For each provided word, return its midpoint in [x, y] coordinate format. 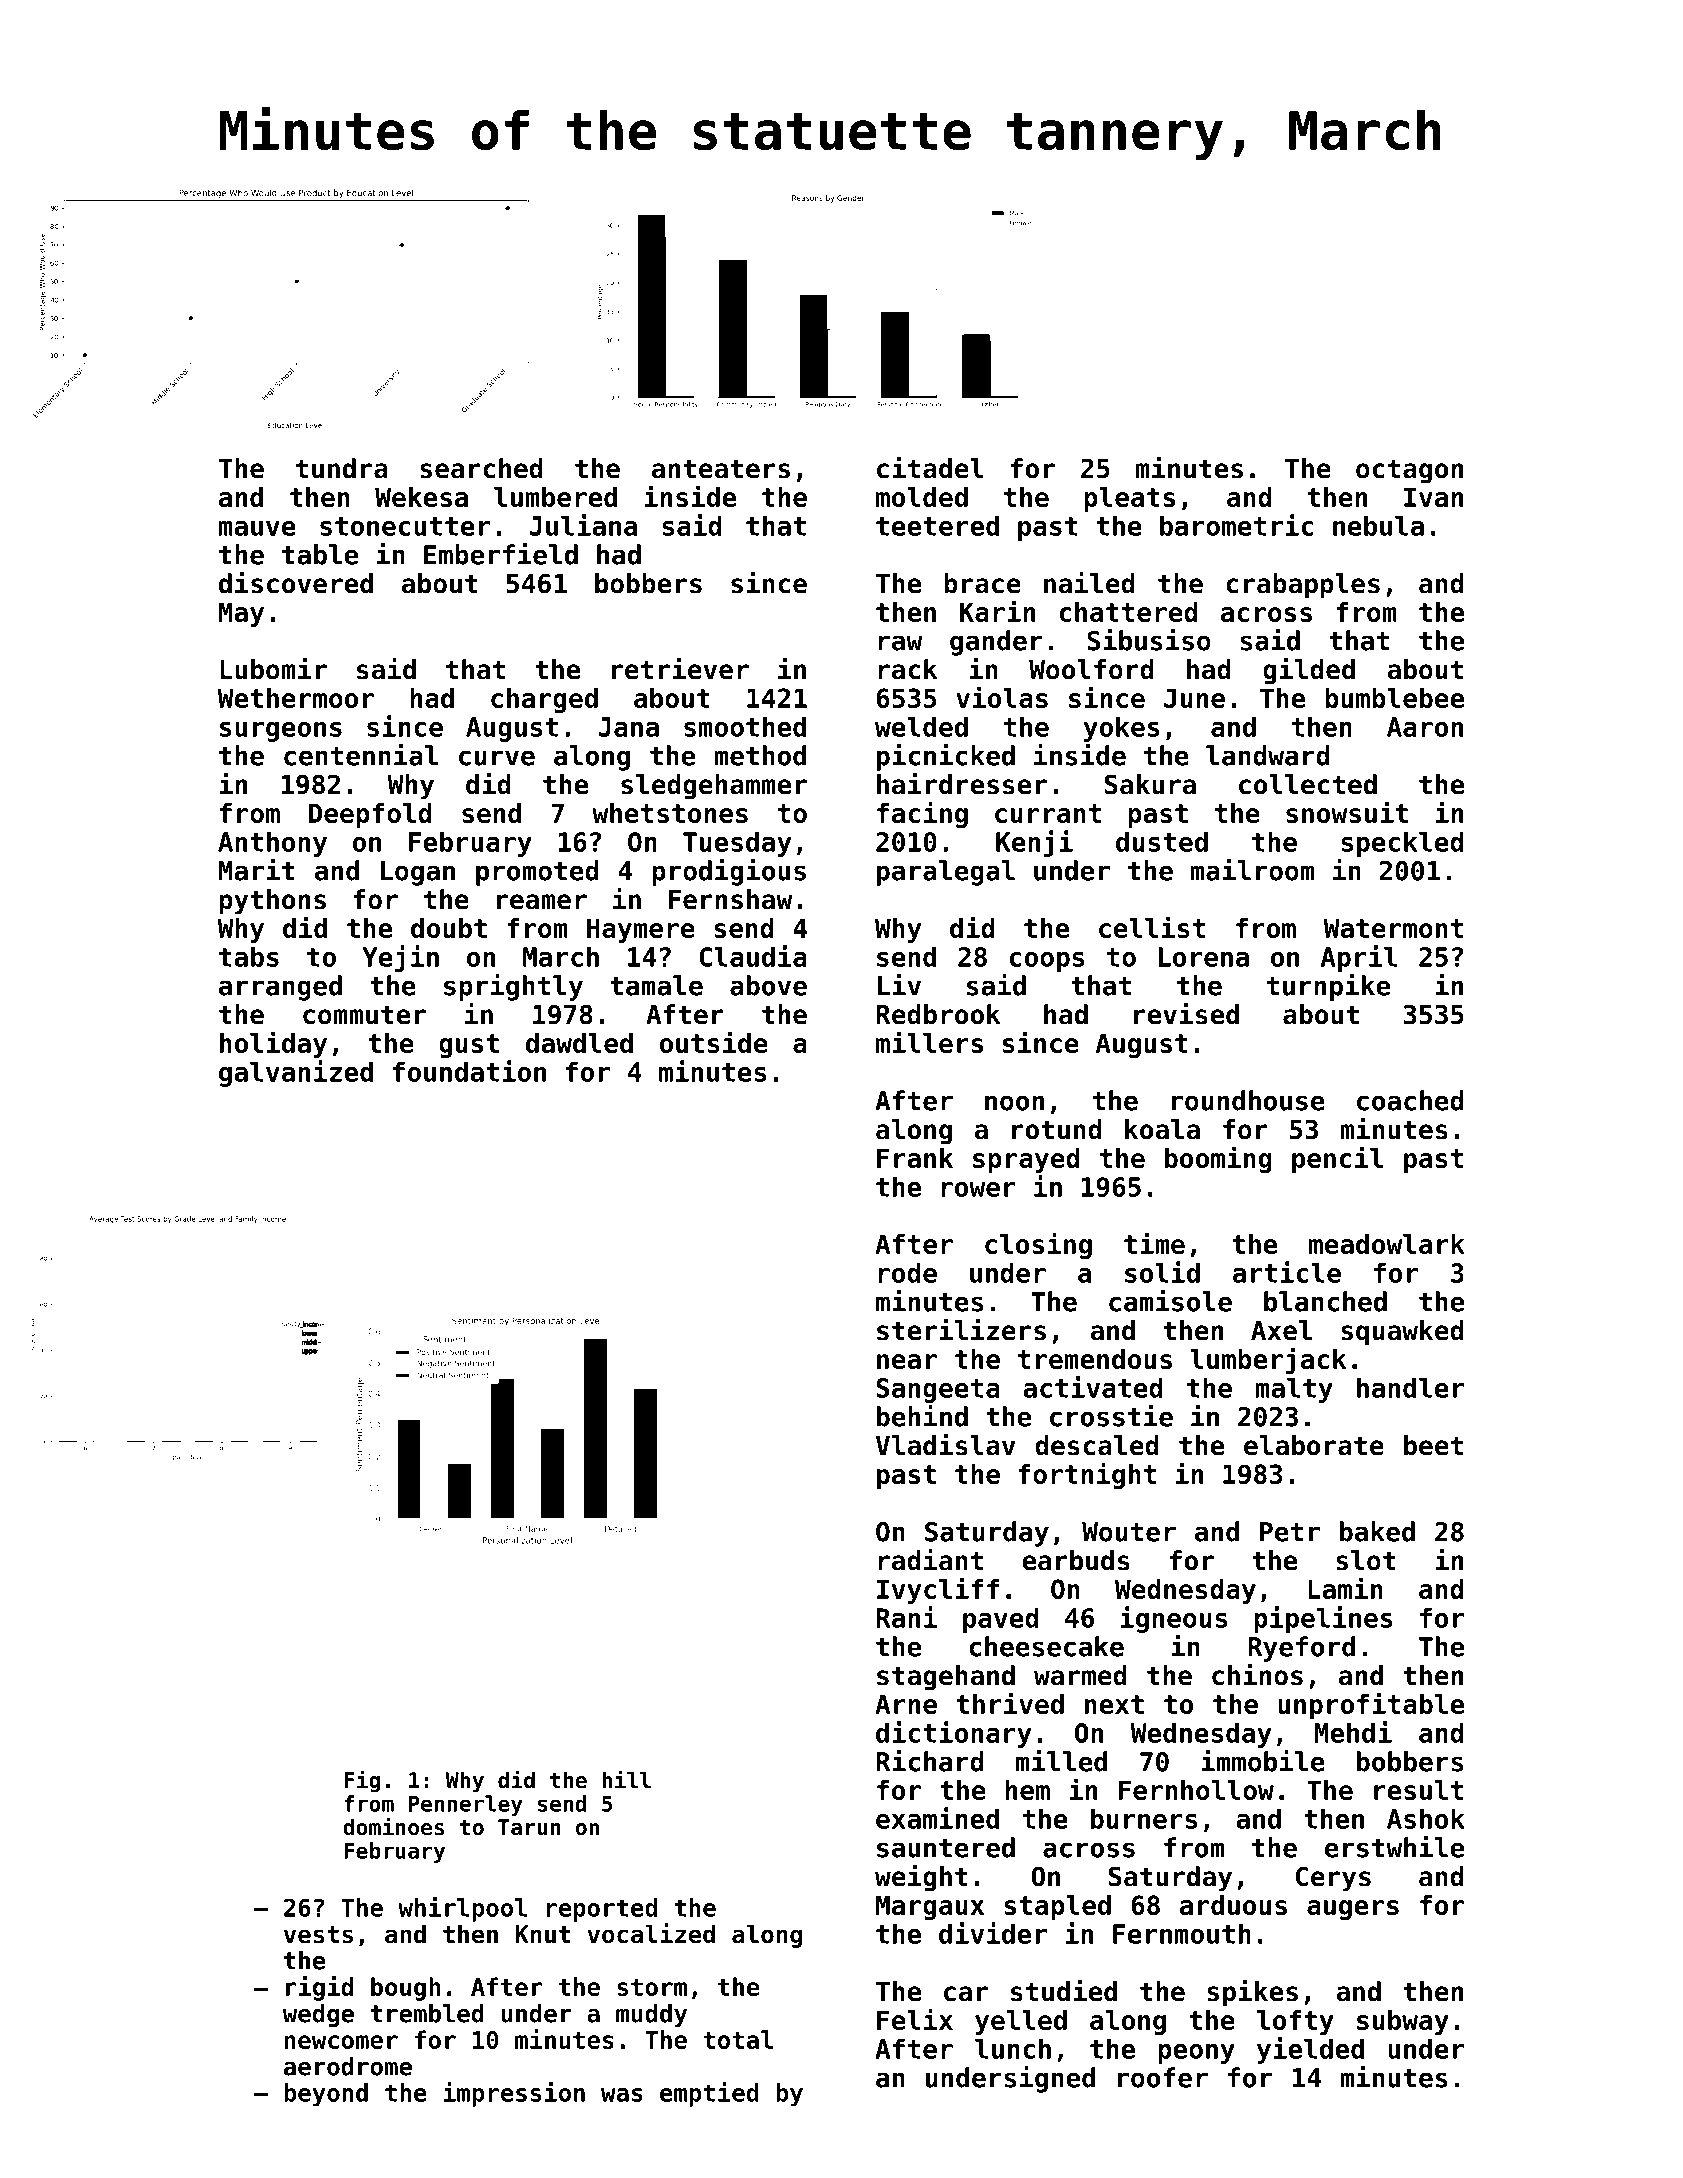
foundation [469, 1071]
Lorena [1204, 957]
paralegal [946, 873]
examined [937, 1818]
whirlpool [462, 1909]
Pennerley [466, 1805]
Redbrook [938, 1014]
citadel [930, 468]
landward [1268, 755]
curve [497, 758]
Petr [1290, 1532]
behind [922, 1416]
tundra [342, 468]
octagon [1409, 471]
